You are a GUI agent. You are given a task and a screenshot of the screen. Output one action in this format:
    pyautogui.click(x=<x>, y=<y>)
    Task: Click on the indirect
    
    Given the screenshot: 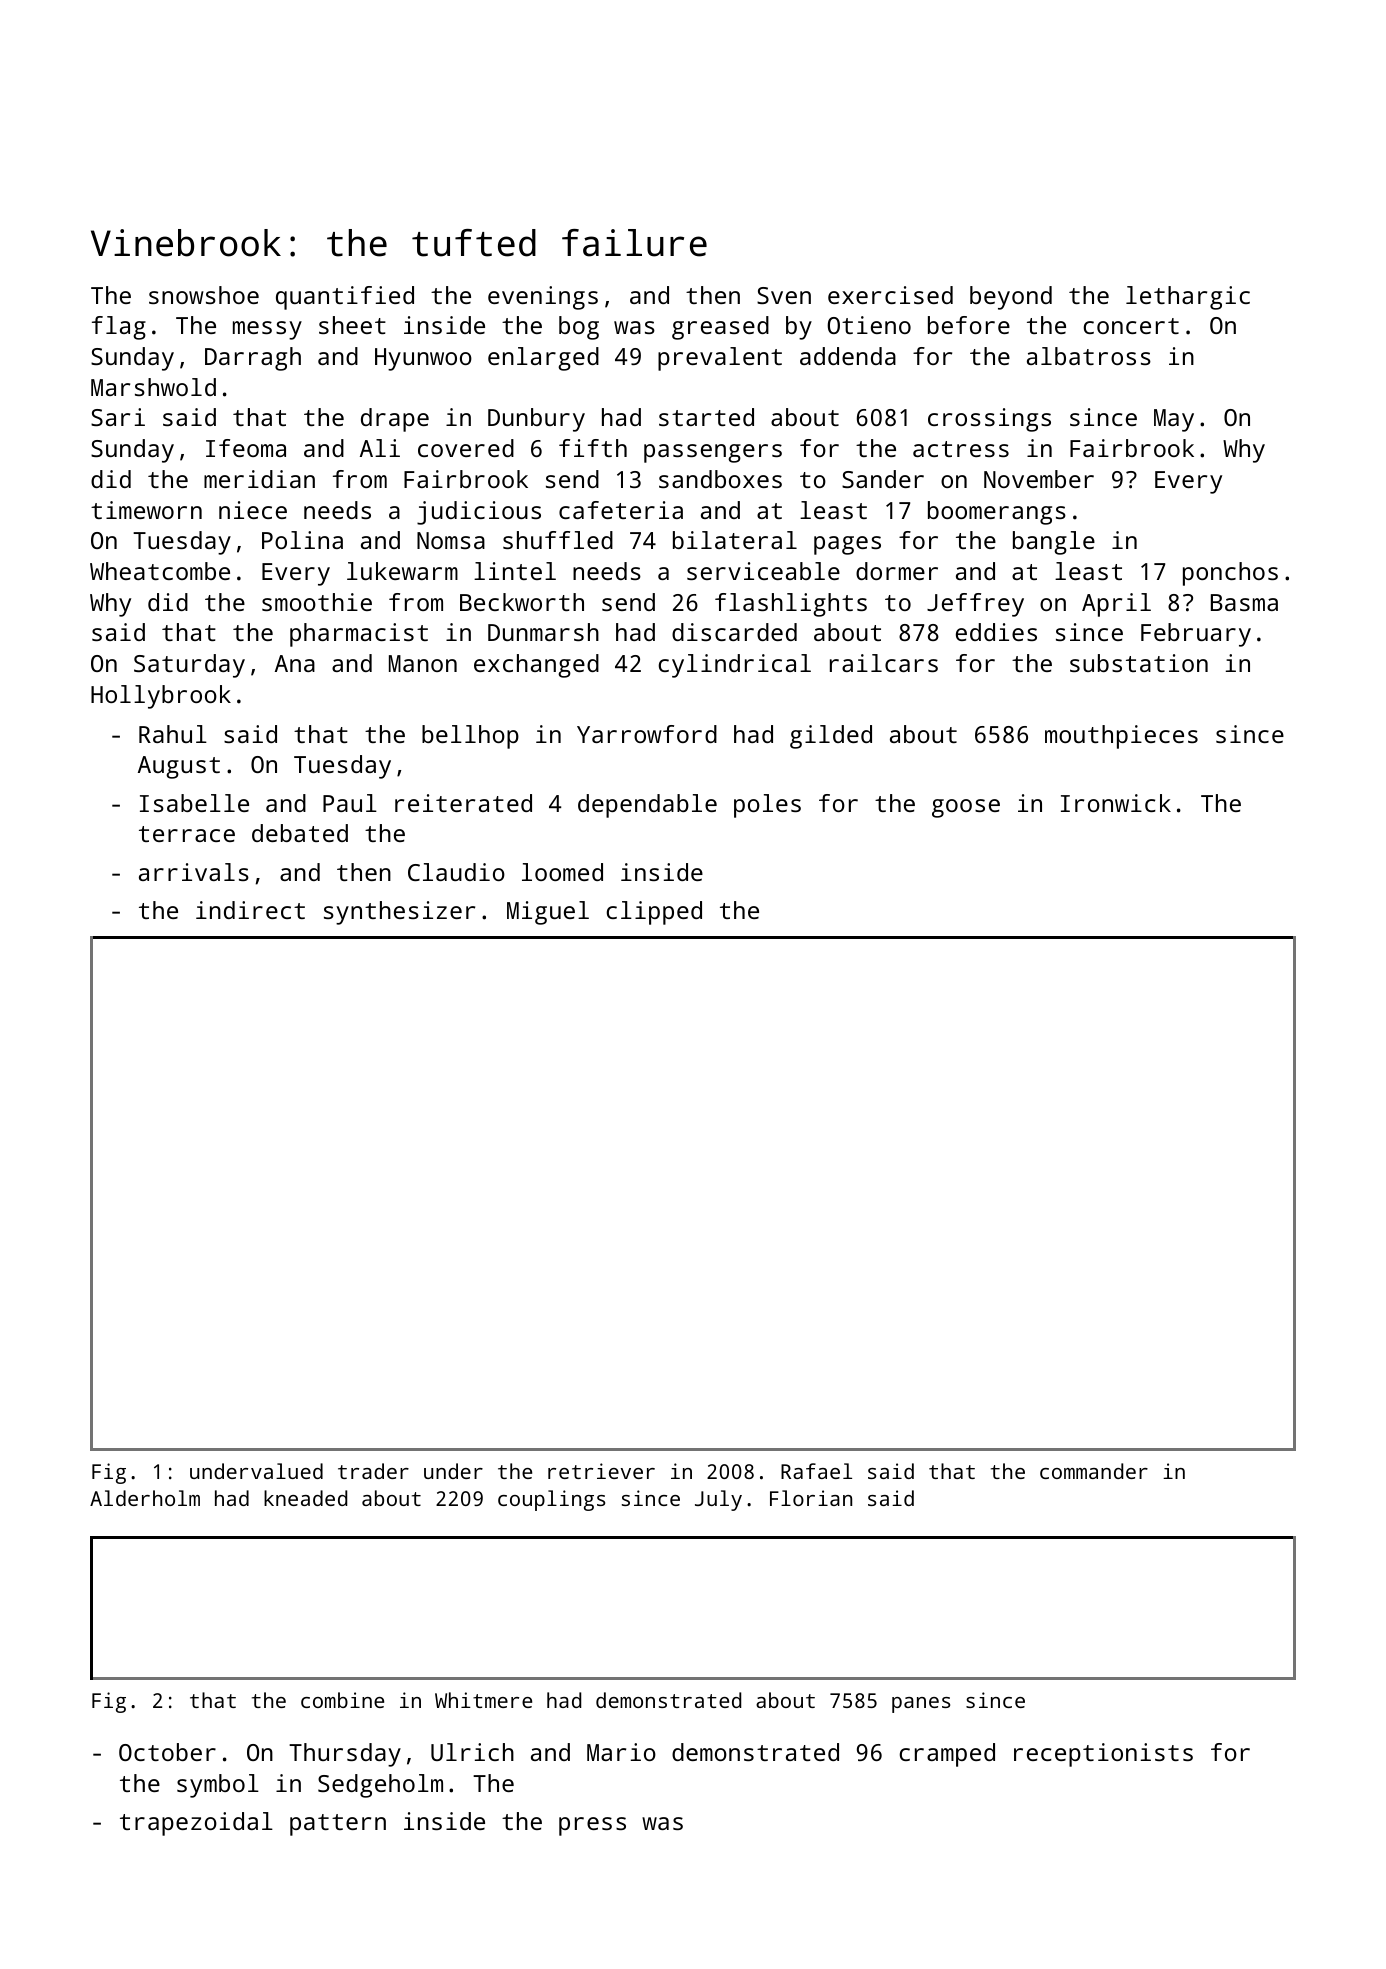 What is the action you would take?
    pyautogui.click(x=250, y=910)
